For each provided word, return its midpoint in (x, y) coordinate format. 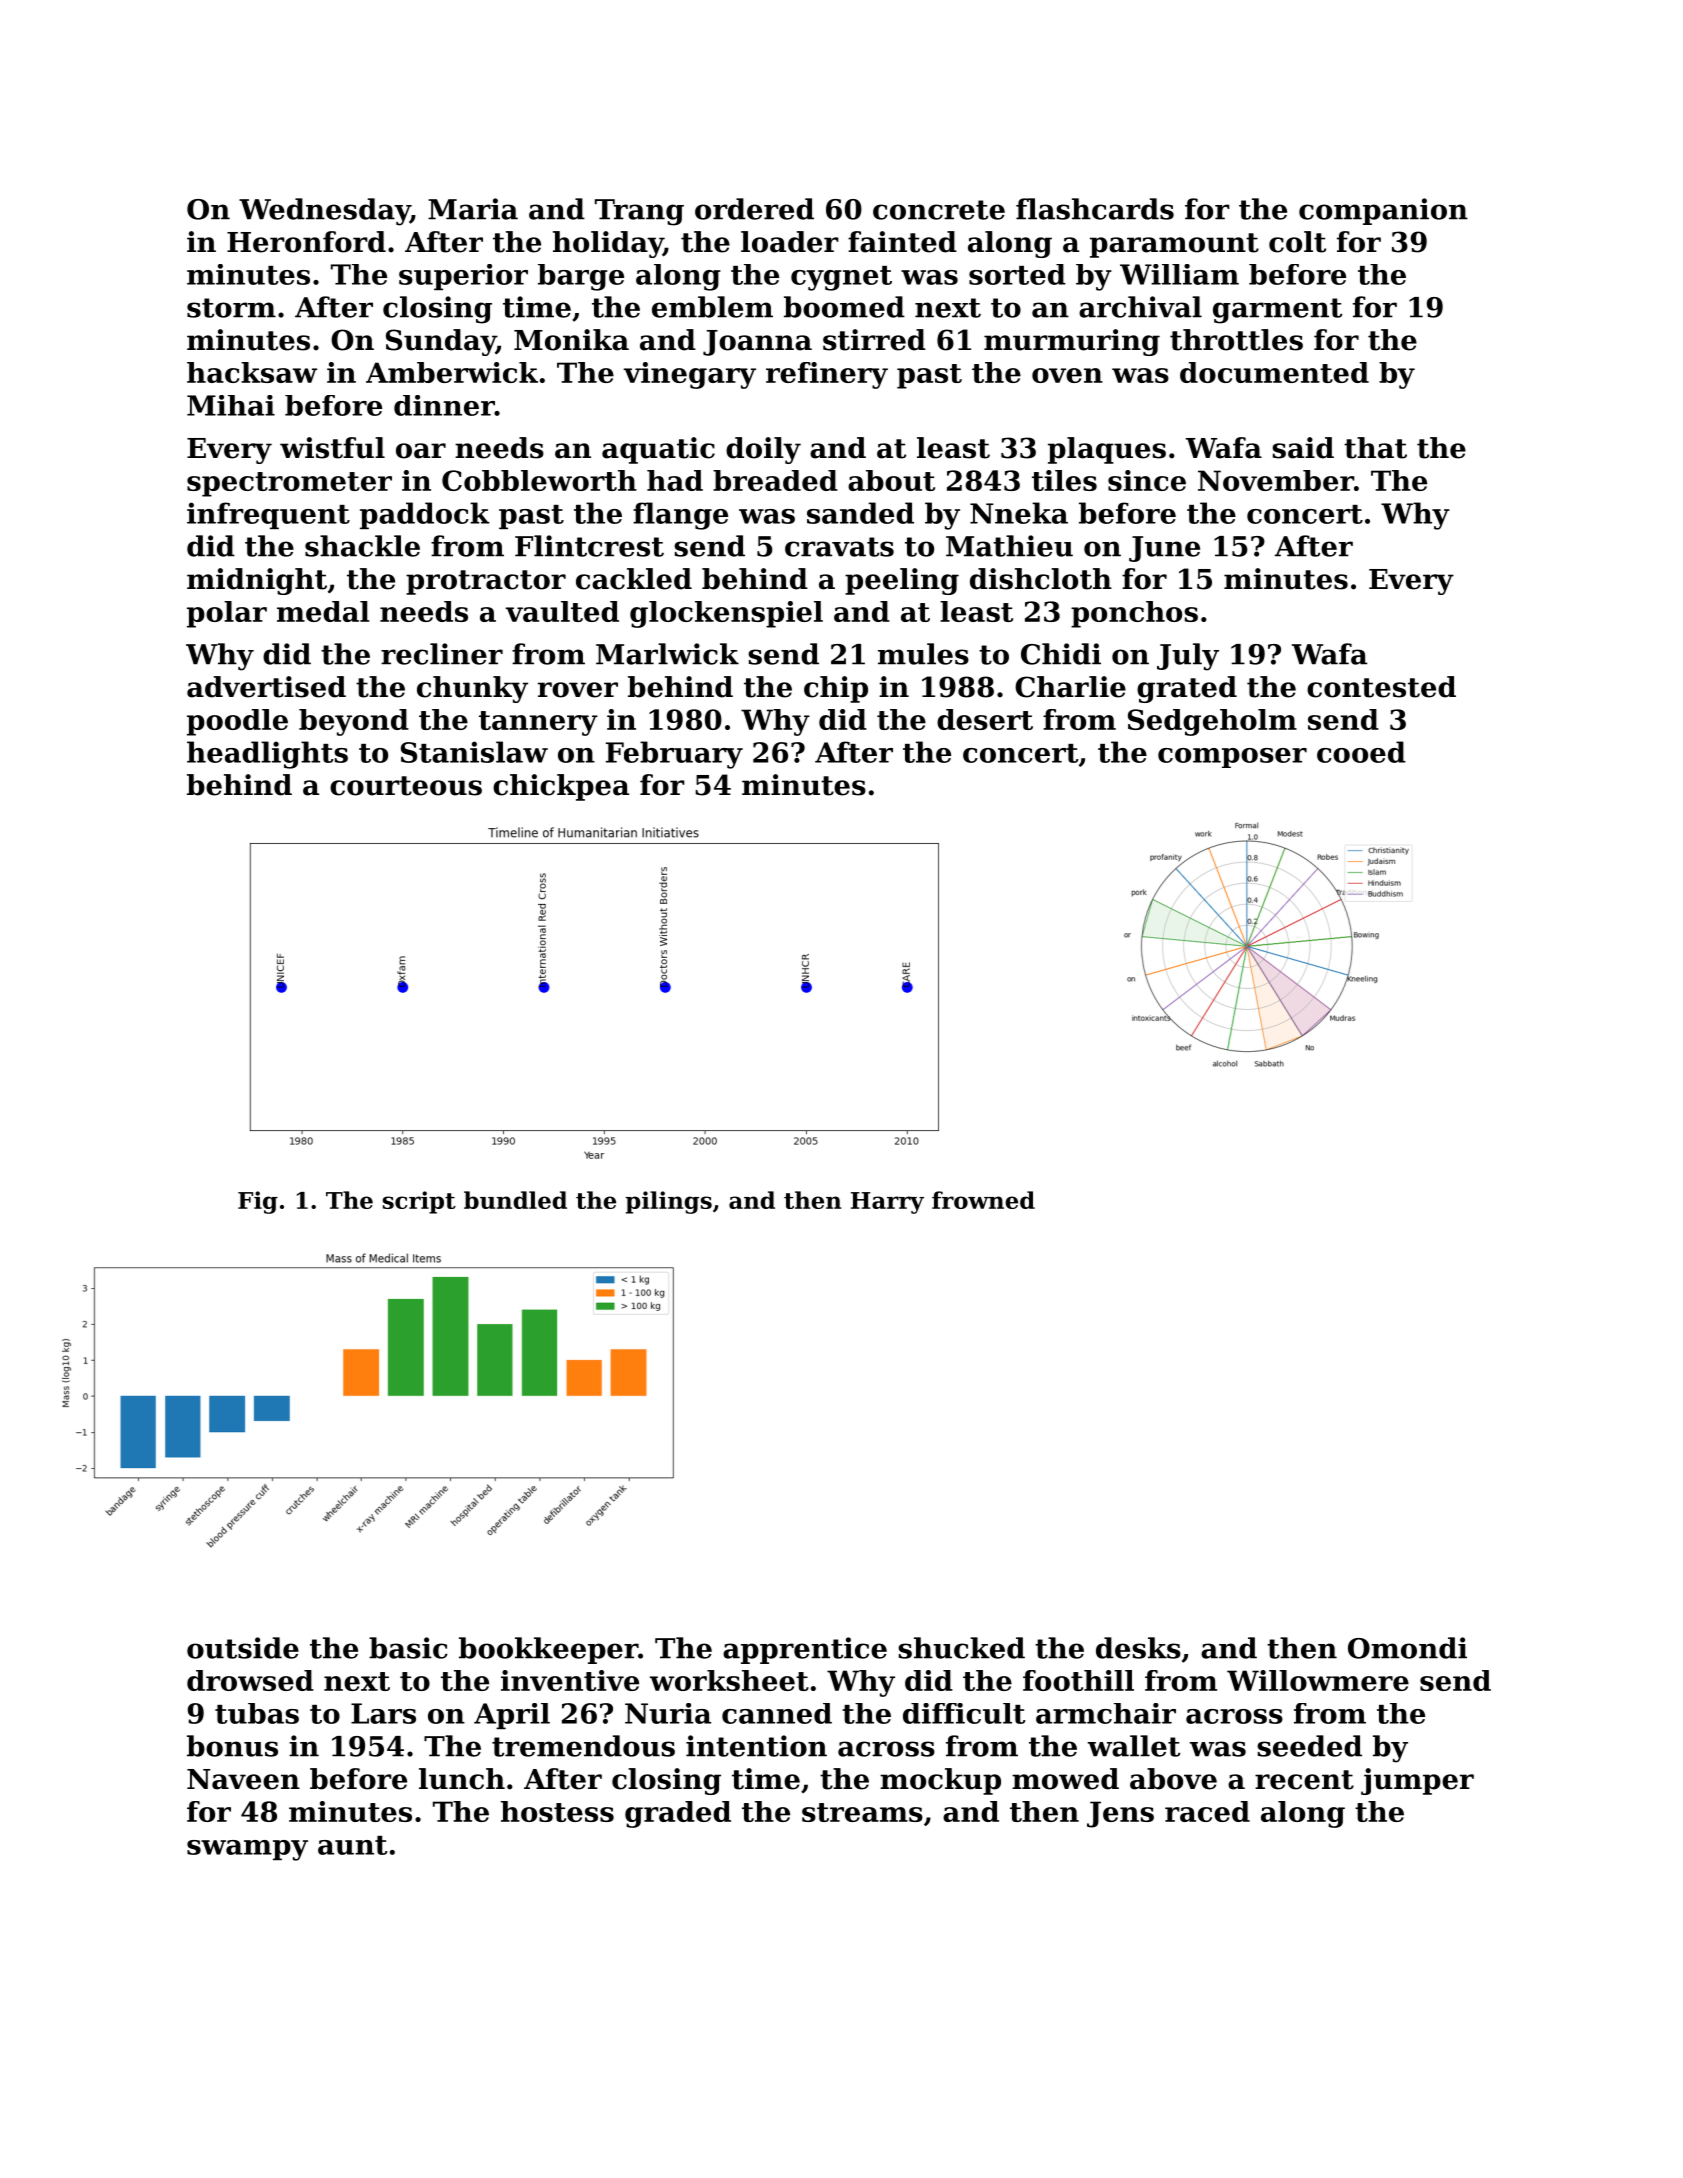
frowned (983, 1200)
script (419, 1202)
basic (408, 1648)
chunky (472, 689)
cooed (1361, 752)
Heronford (306, 242)
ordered (754, 209)
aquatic (658, 450)
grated (1187, 689)
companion (1383, 211)
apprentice (805, 1650)
